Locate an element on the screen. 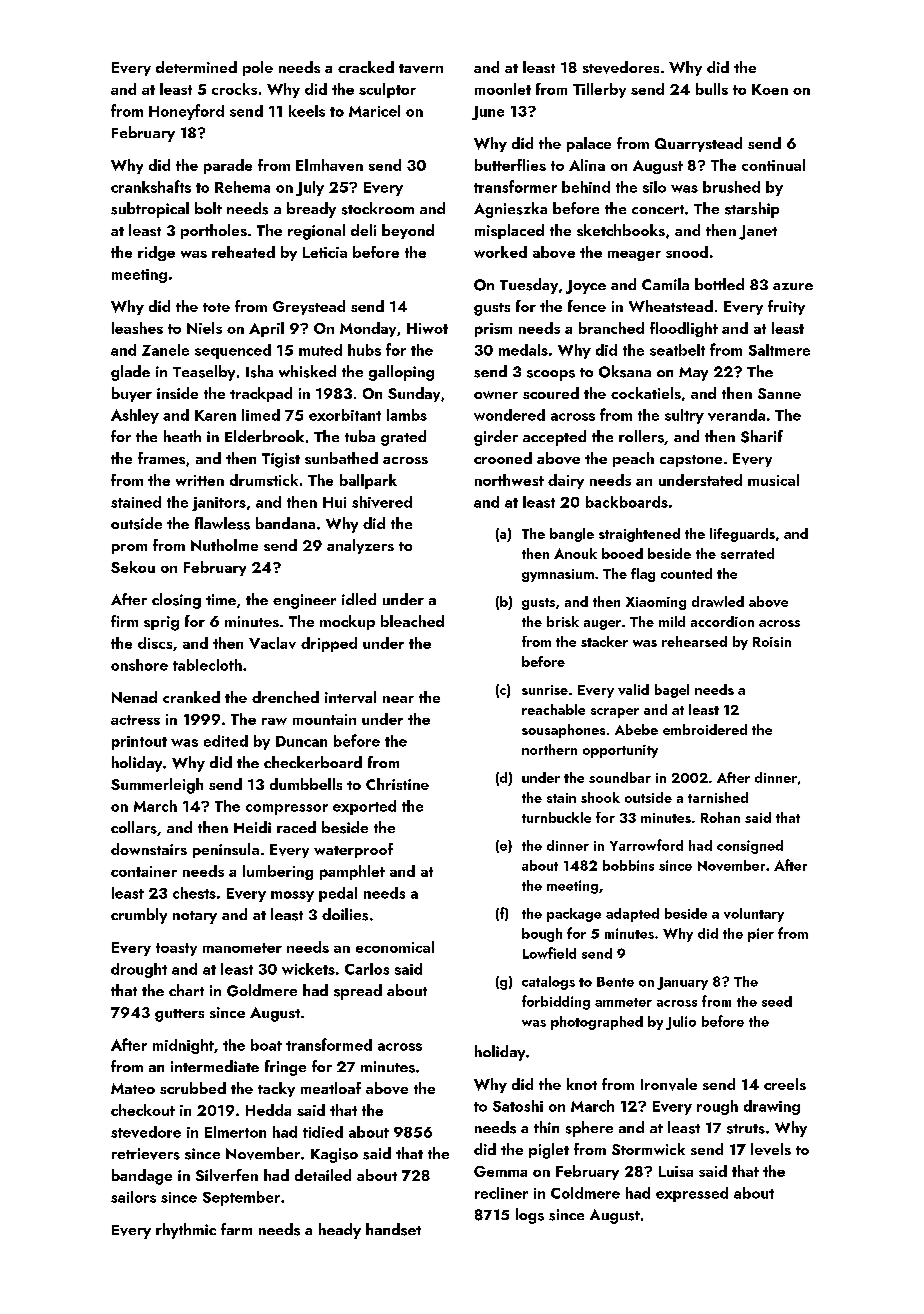 This screenshot has width=924, height=1314. meager is located at coordinates (634, 256).
